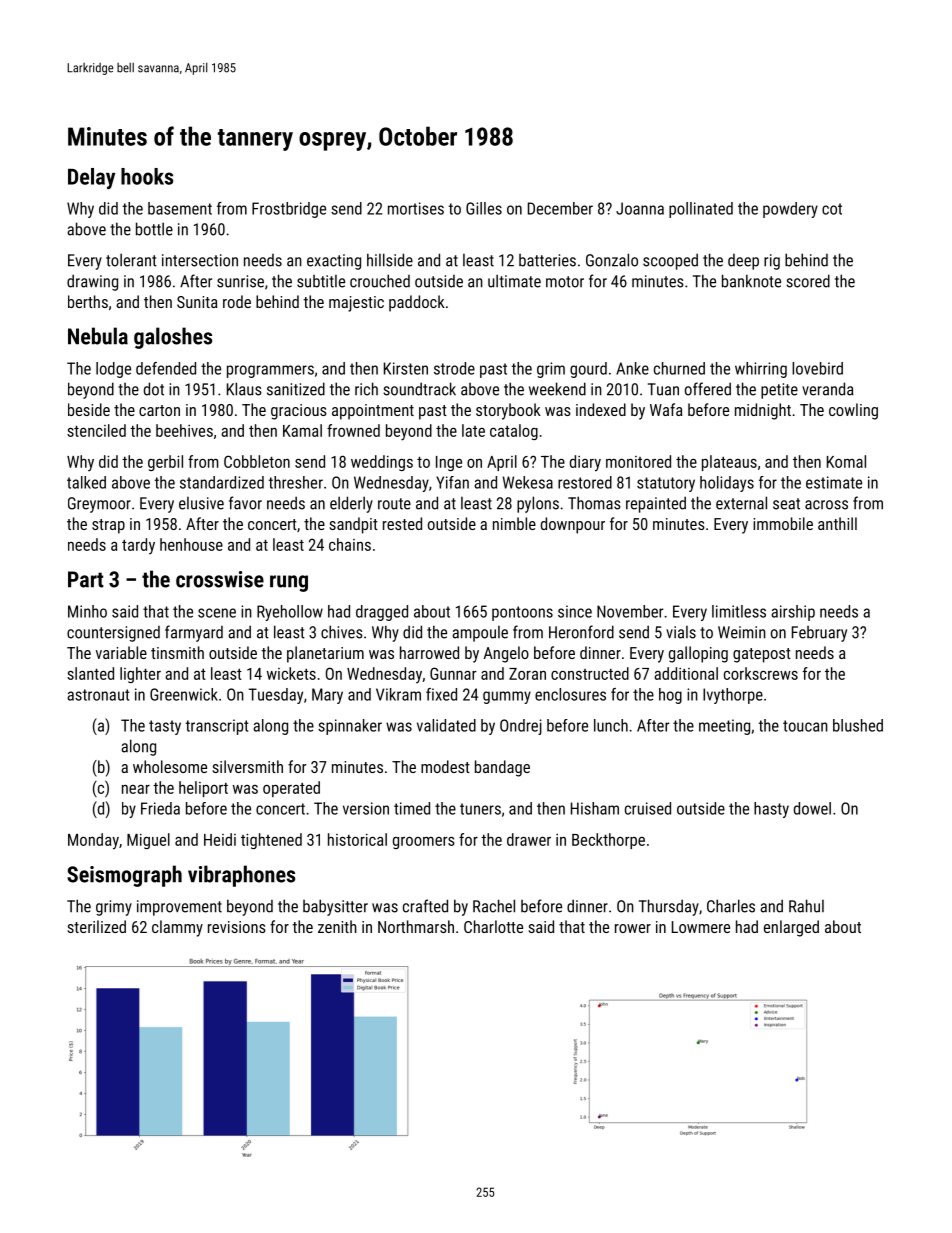 This screenshot has height=1233, width=952. I want to click on stenciled, so click(96, 430).
